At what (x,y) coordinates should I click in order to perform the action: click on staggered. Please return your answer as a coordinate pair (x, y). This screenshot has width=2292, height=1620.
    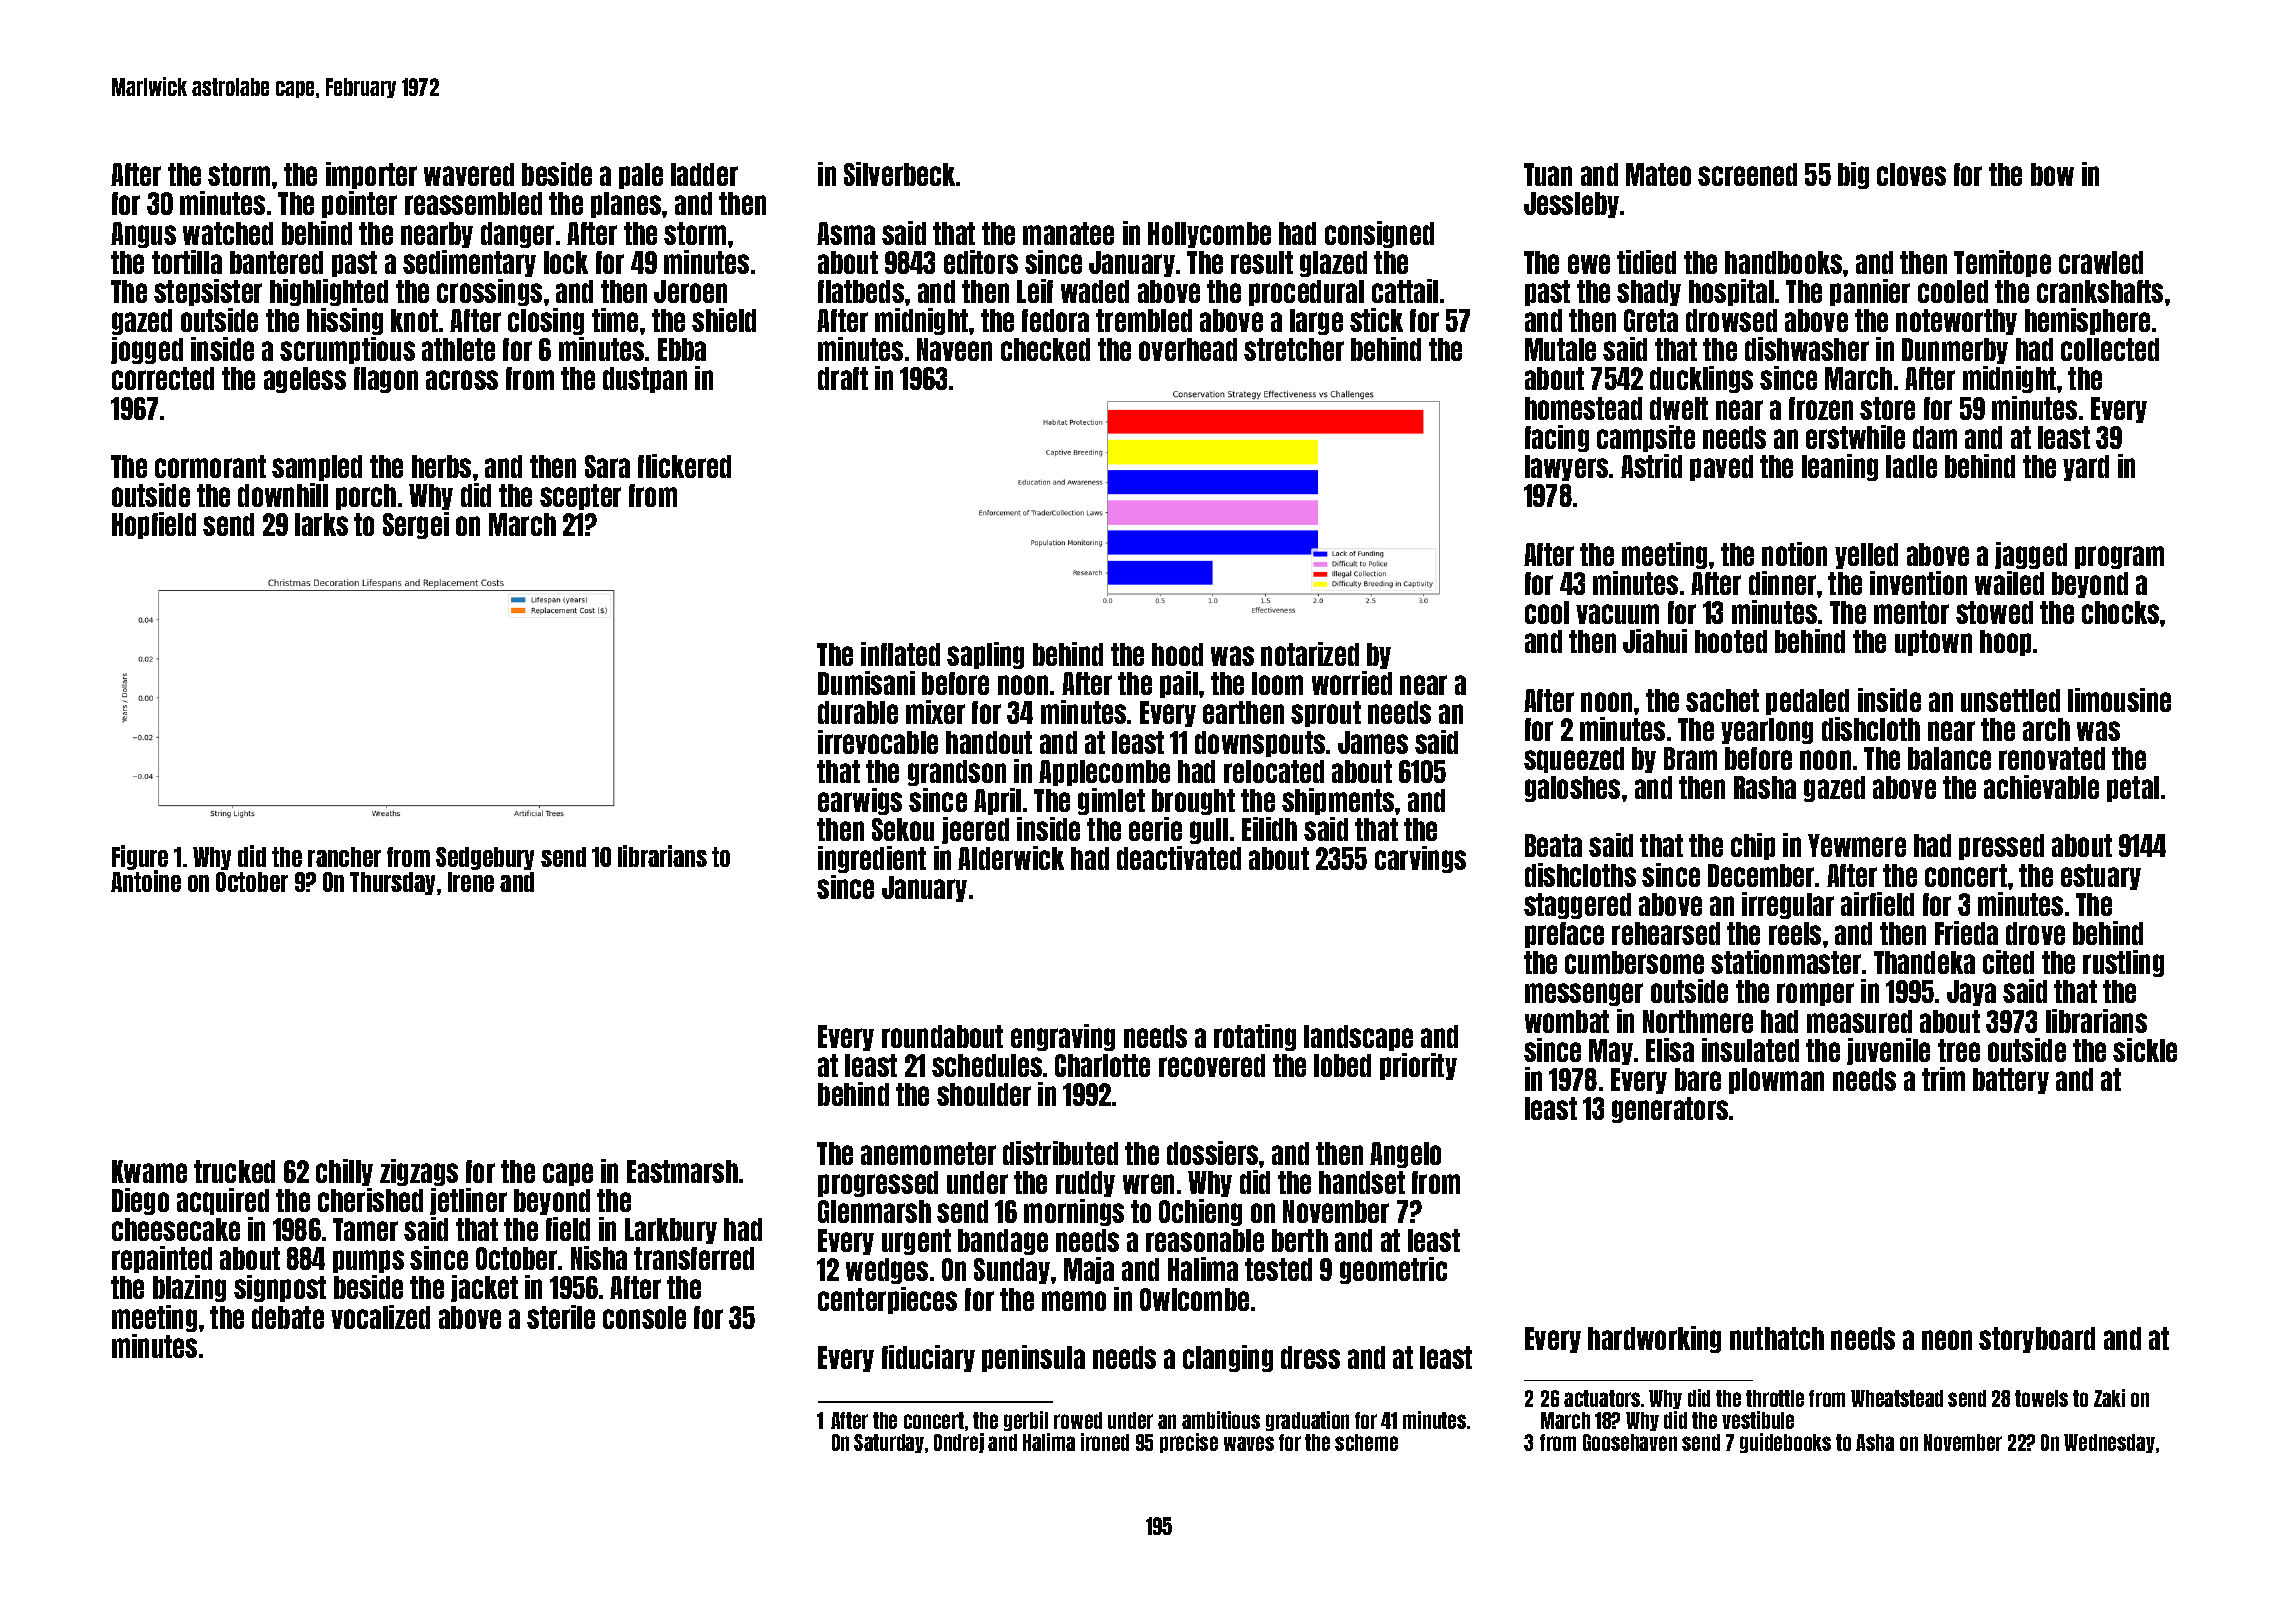
    Looking at the image, I should click on (1577, 906).
